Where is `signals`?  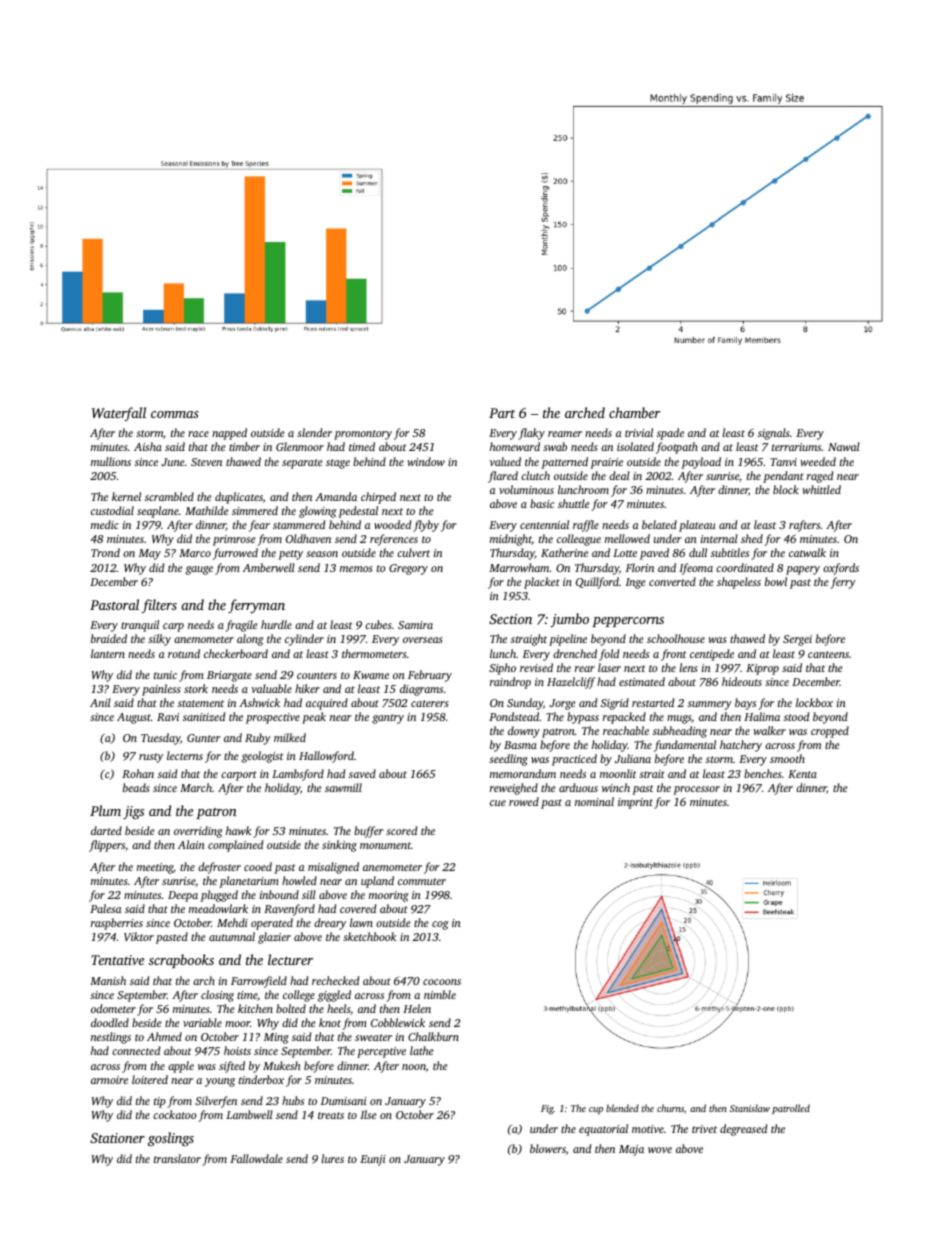 signals is located at coordinates (774, 434).
